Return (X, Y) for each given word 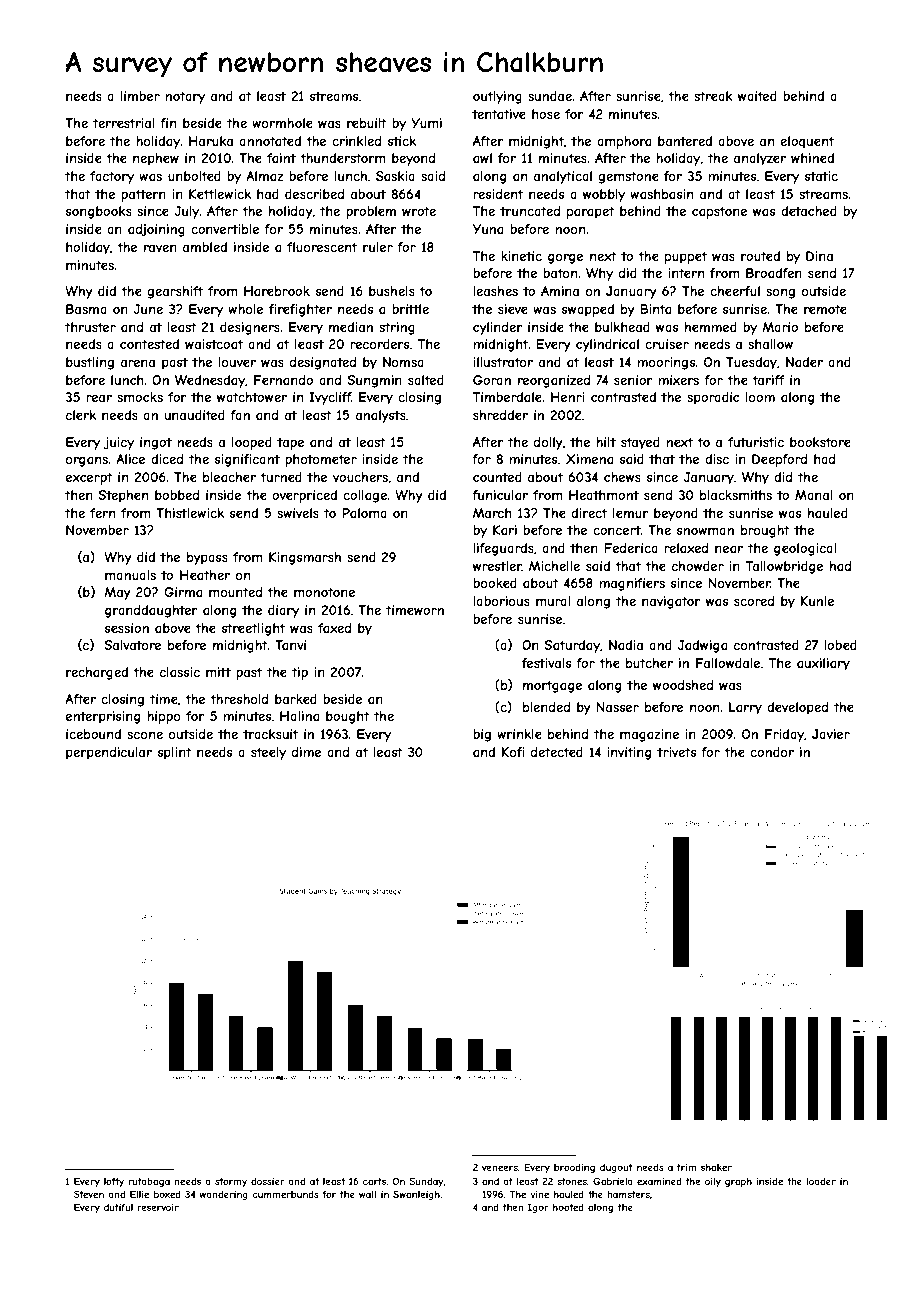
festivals (546, 663)
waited (757, 96)
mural (553, 601)
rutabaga (149, 1182)
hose (546, 114)
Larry (745, 708)
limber (140, 96)
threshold (239, 699)
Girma (183, 592)
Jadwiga (702, 646)
